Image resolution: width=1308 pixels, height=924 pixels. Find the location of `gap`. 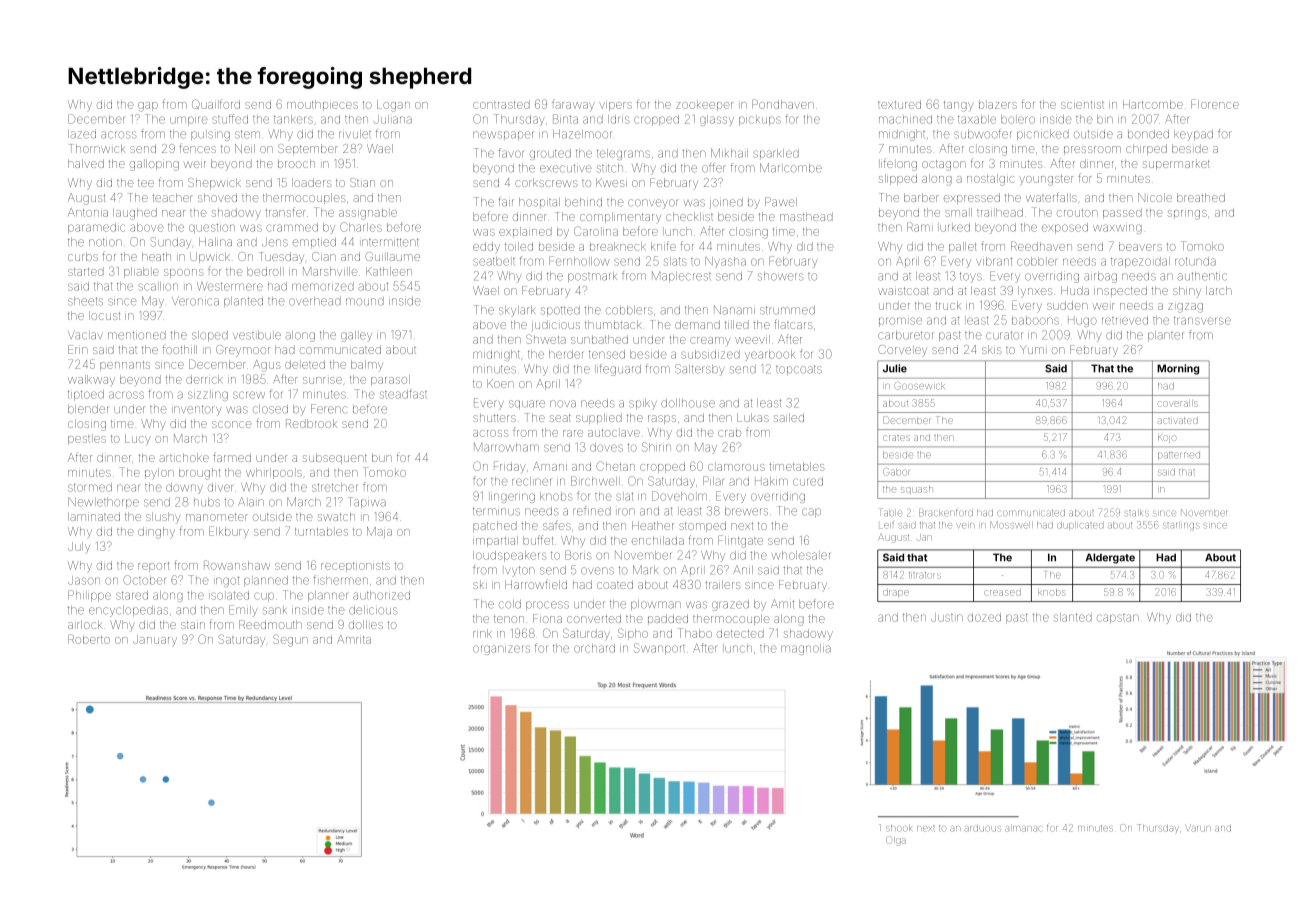

gap is located at coordinates (148, 107).
